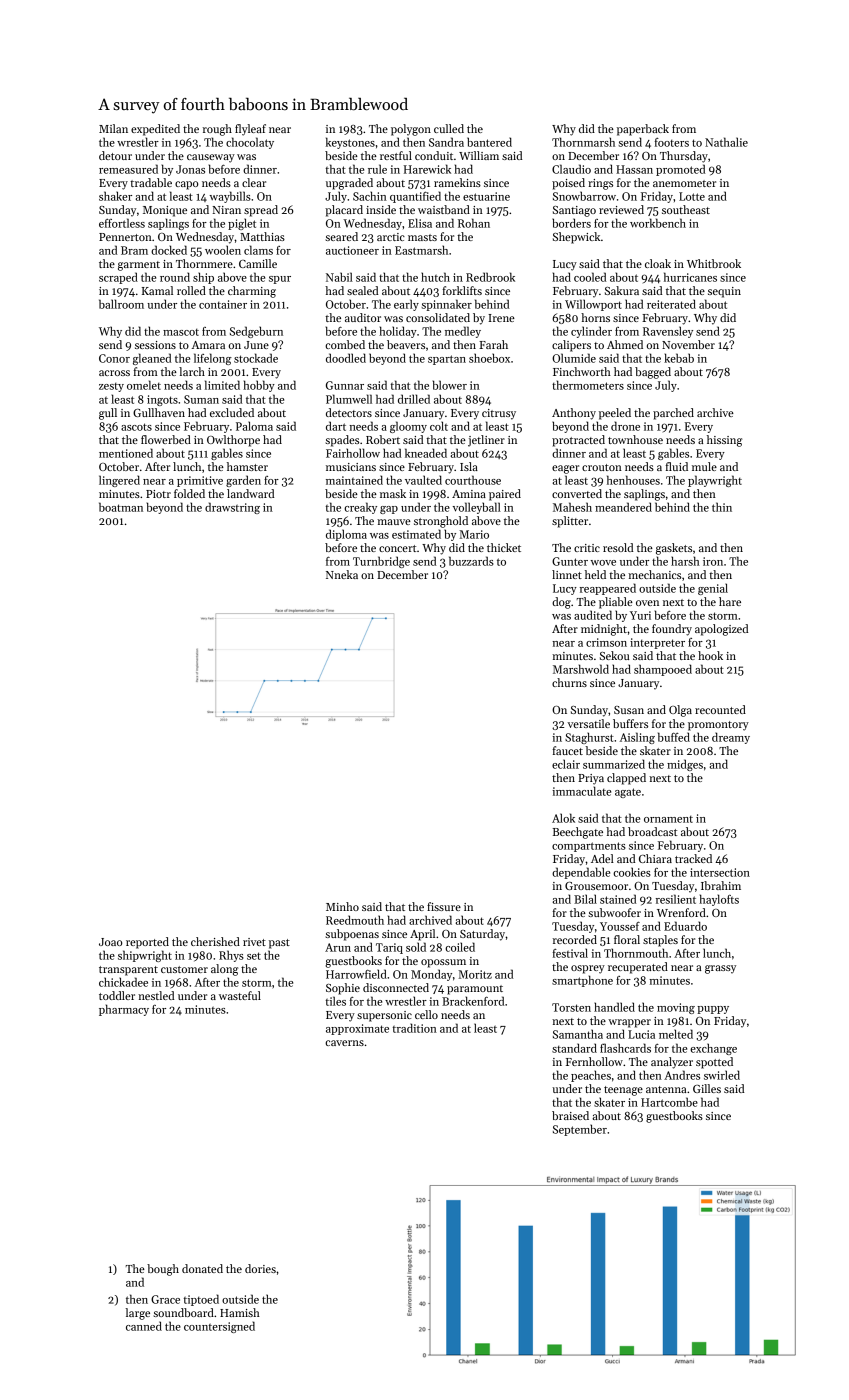 This screenshot has height=1400, width=849. I want to click on Milan, so click(113, 128).
